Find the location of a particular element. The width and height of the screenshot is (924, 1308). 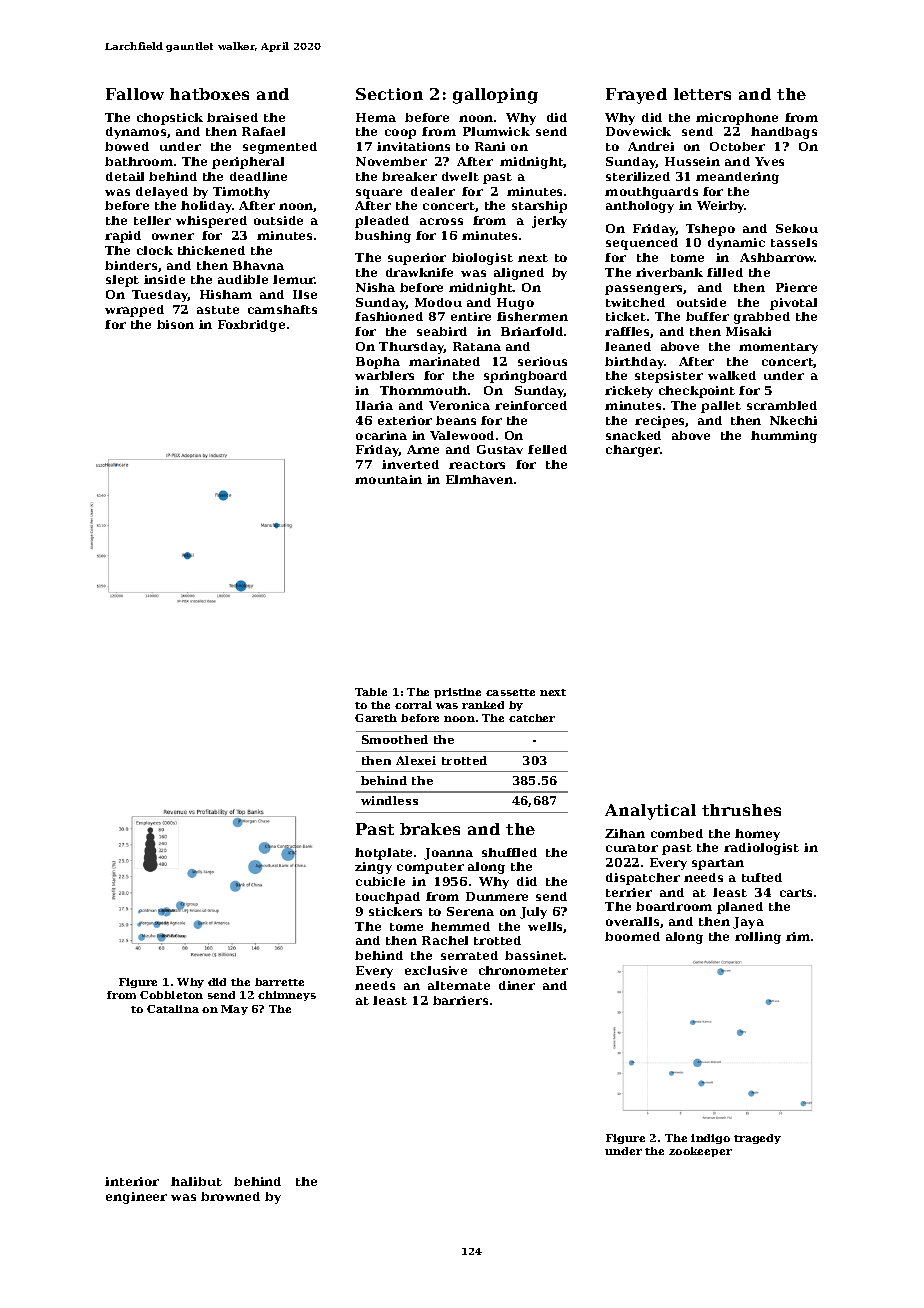

bison is located at coordinates (175, 324).
